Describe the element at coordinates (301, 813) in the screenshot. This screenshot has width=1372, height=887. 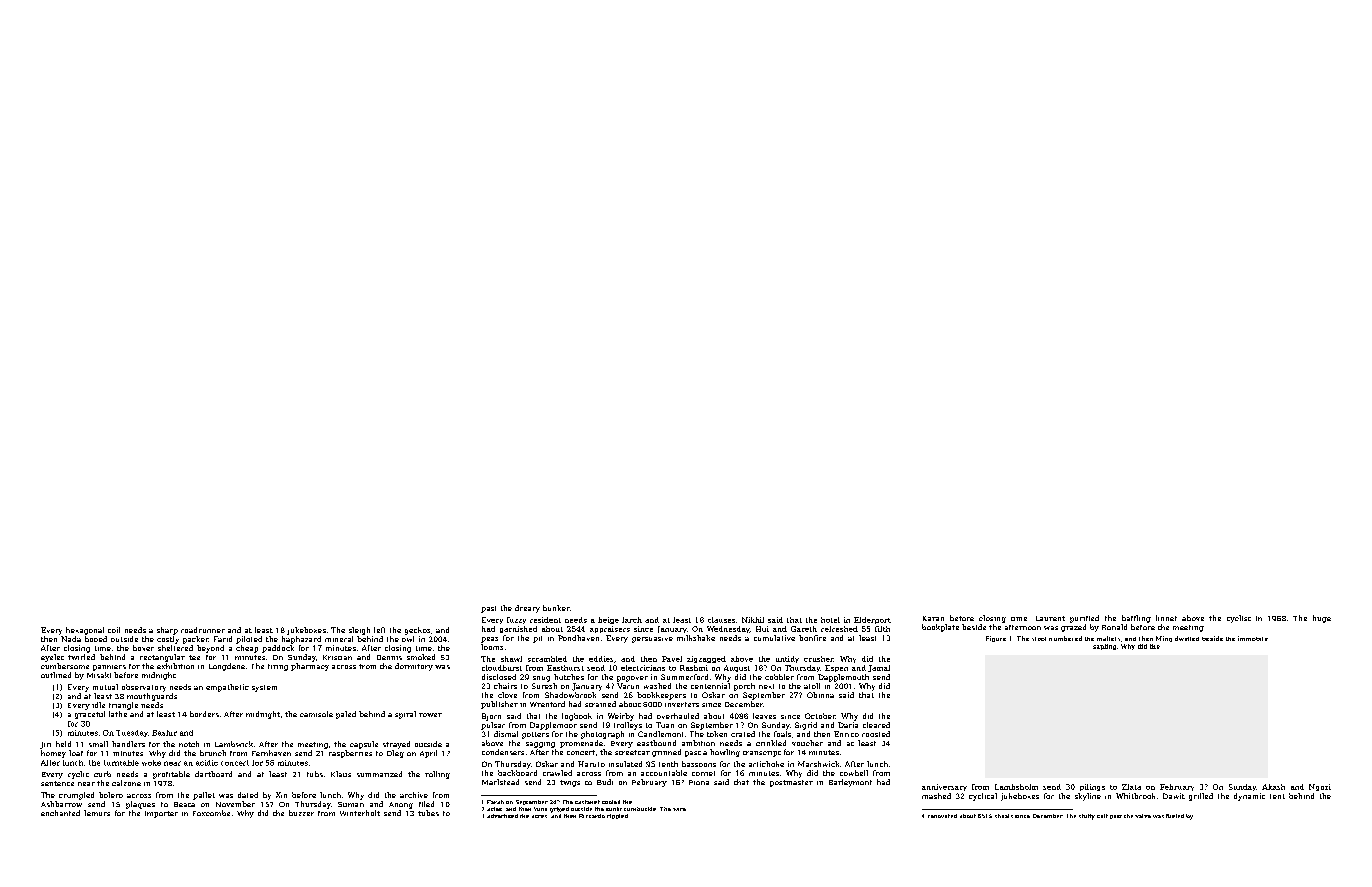
I see `buzzer` at that location.
